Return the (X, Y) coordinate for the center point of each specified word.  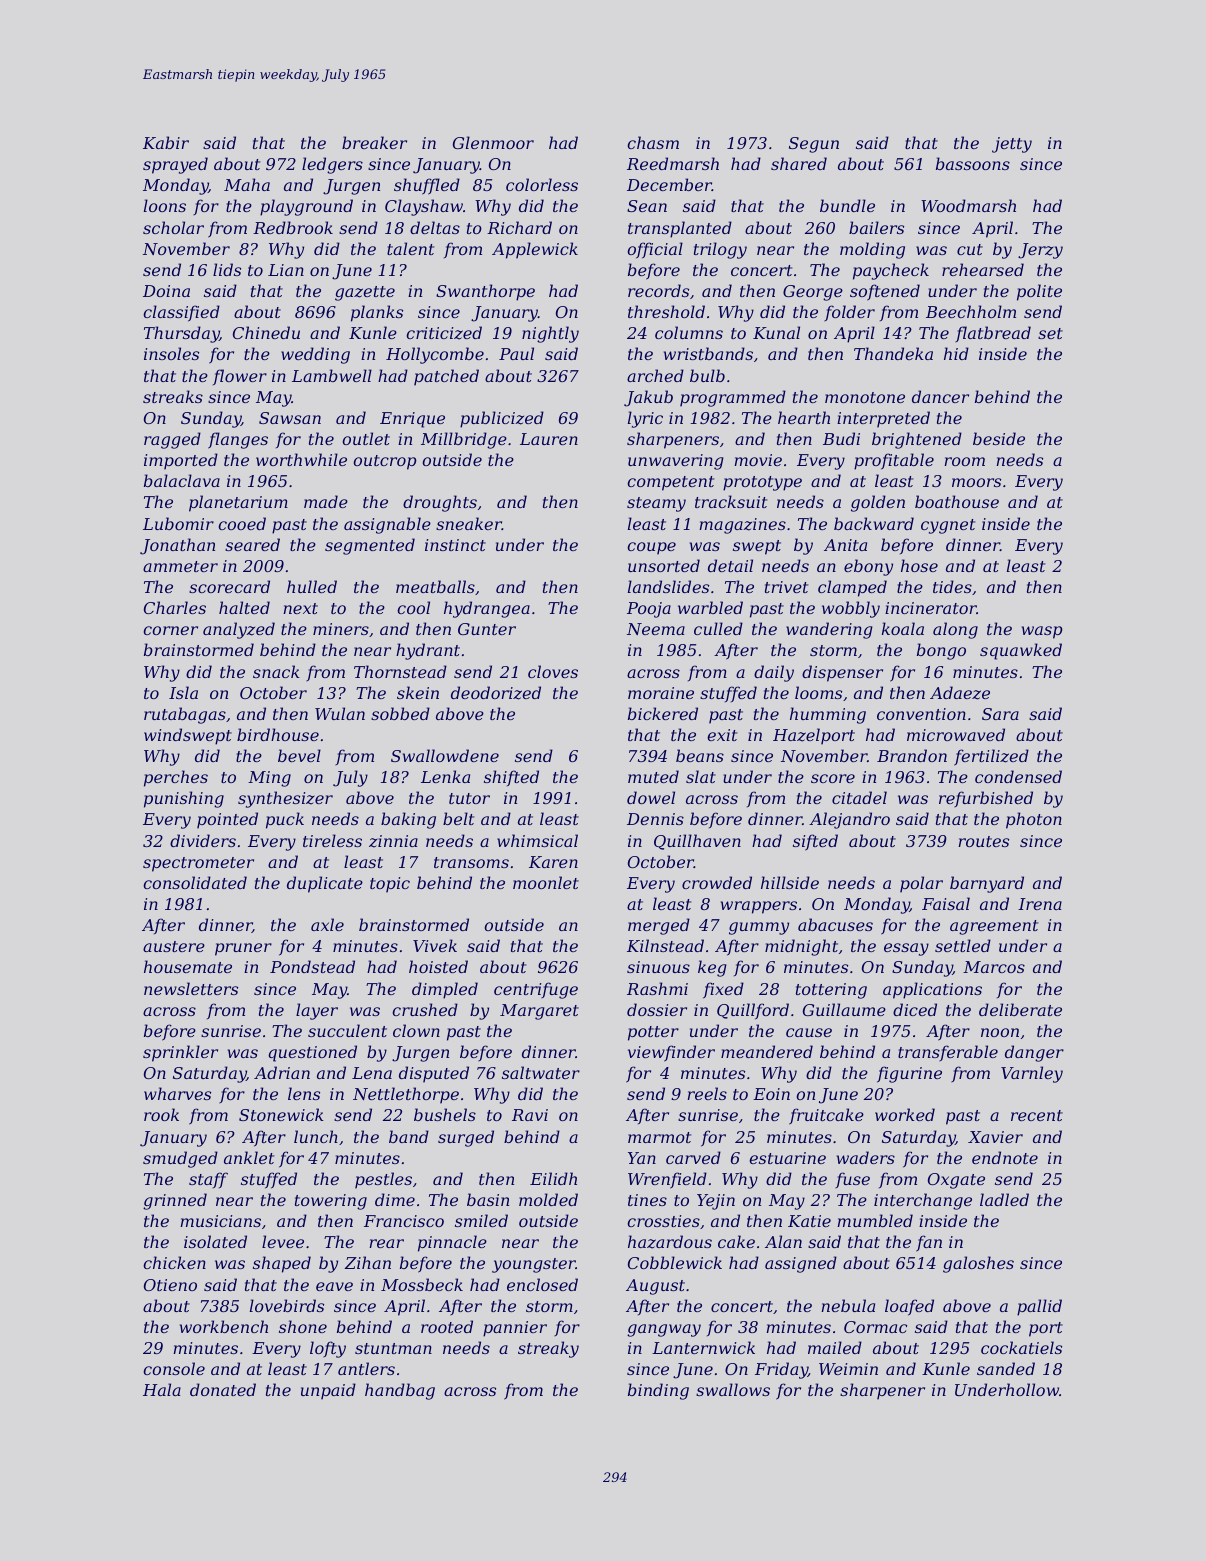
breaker (374, 142)
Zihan (367, 1262)
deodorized (496, 693)
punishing (184, 799)
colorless (542, 184)
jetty (1012, 145)
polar (921, 884)
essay (906, 949)
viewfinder (671, 1053)
